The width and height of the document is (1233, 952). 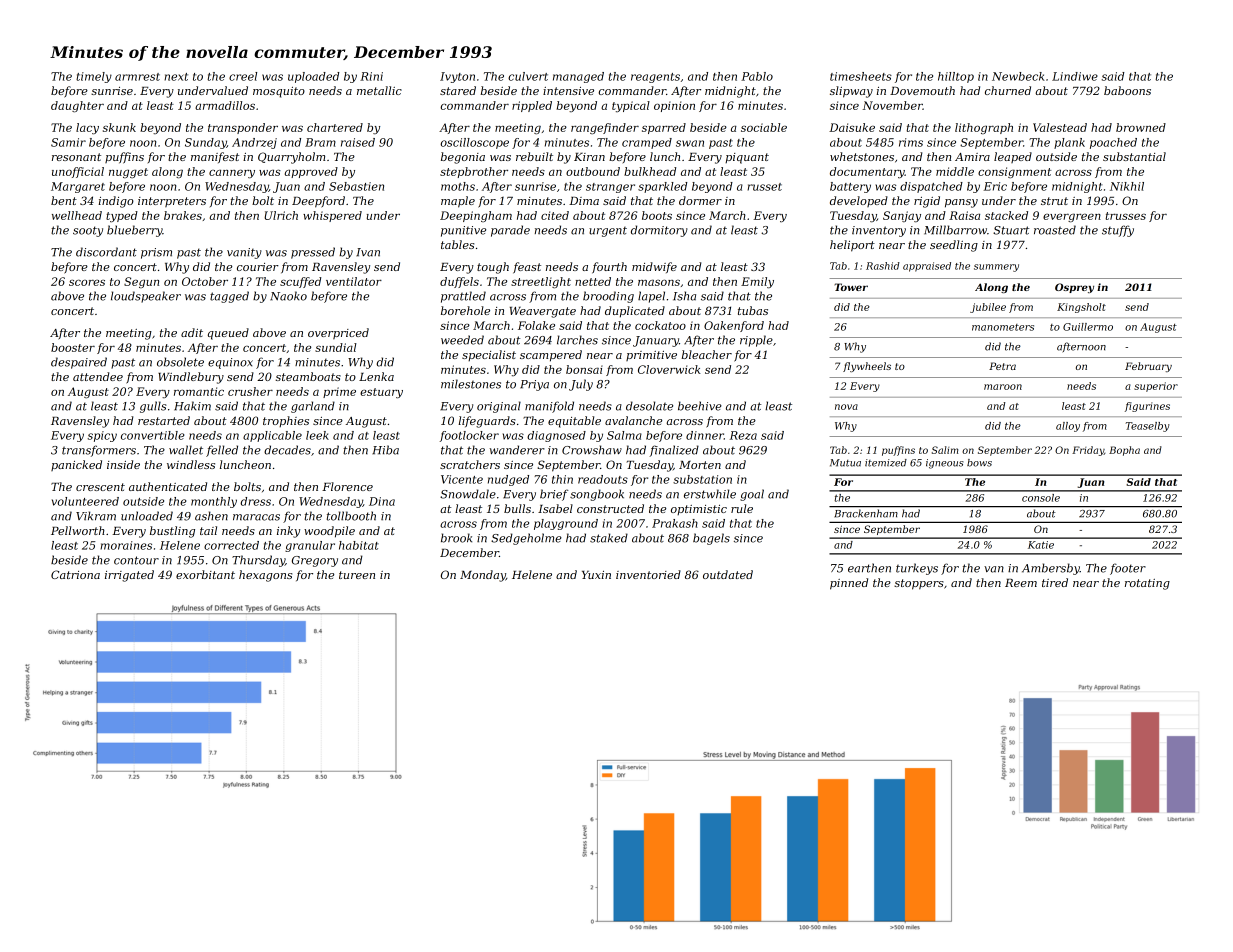 I want to click on Osprey, so click(x=1074, y=288).
